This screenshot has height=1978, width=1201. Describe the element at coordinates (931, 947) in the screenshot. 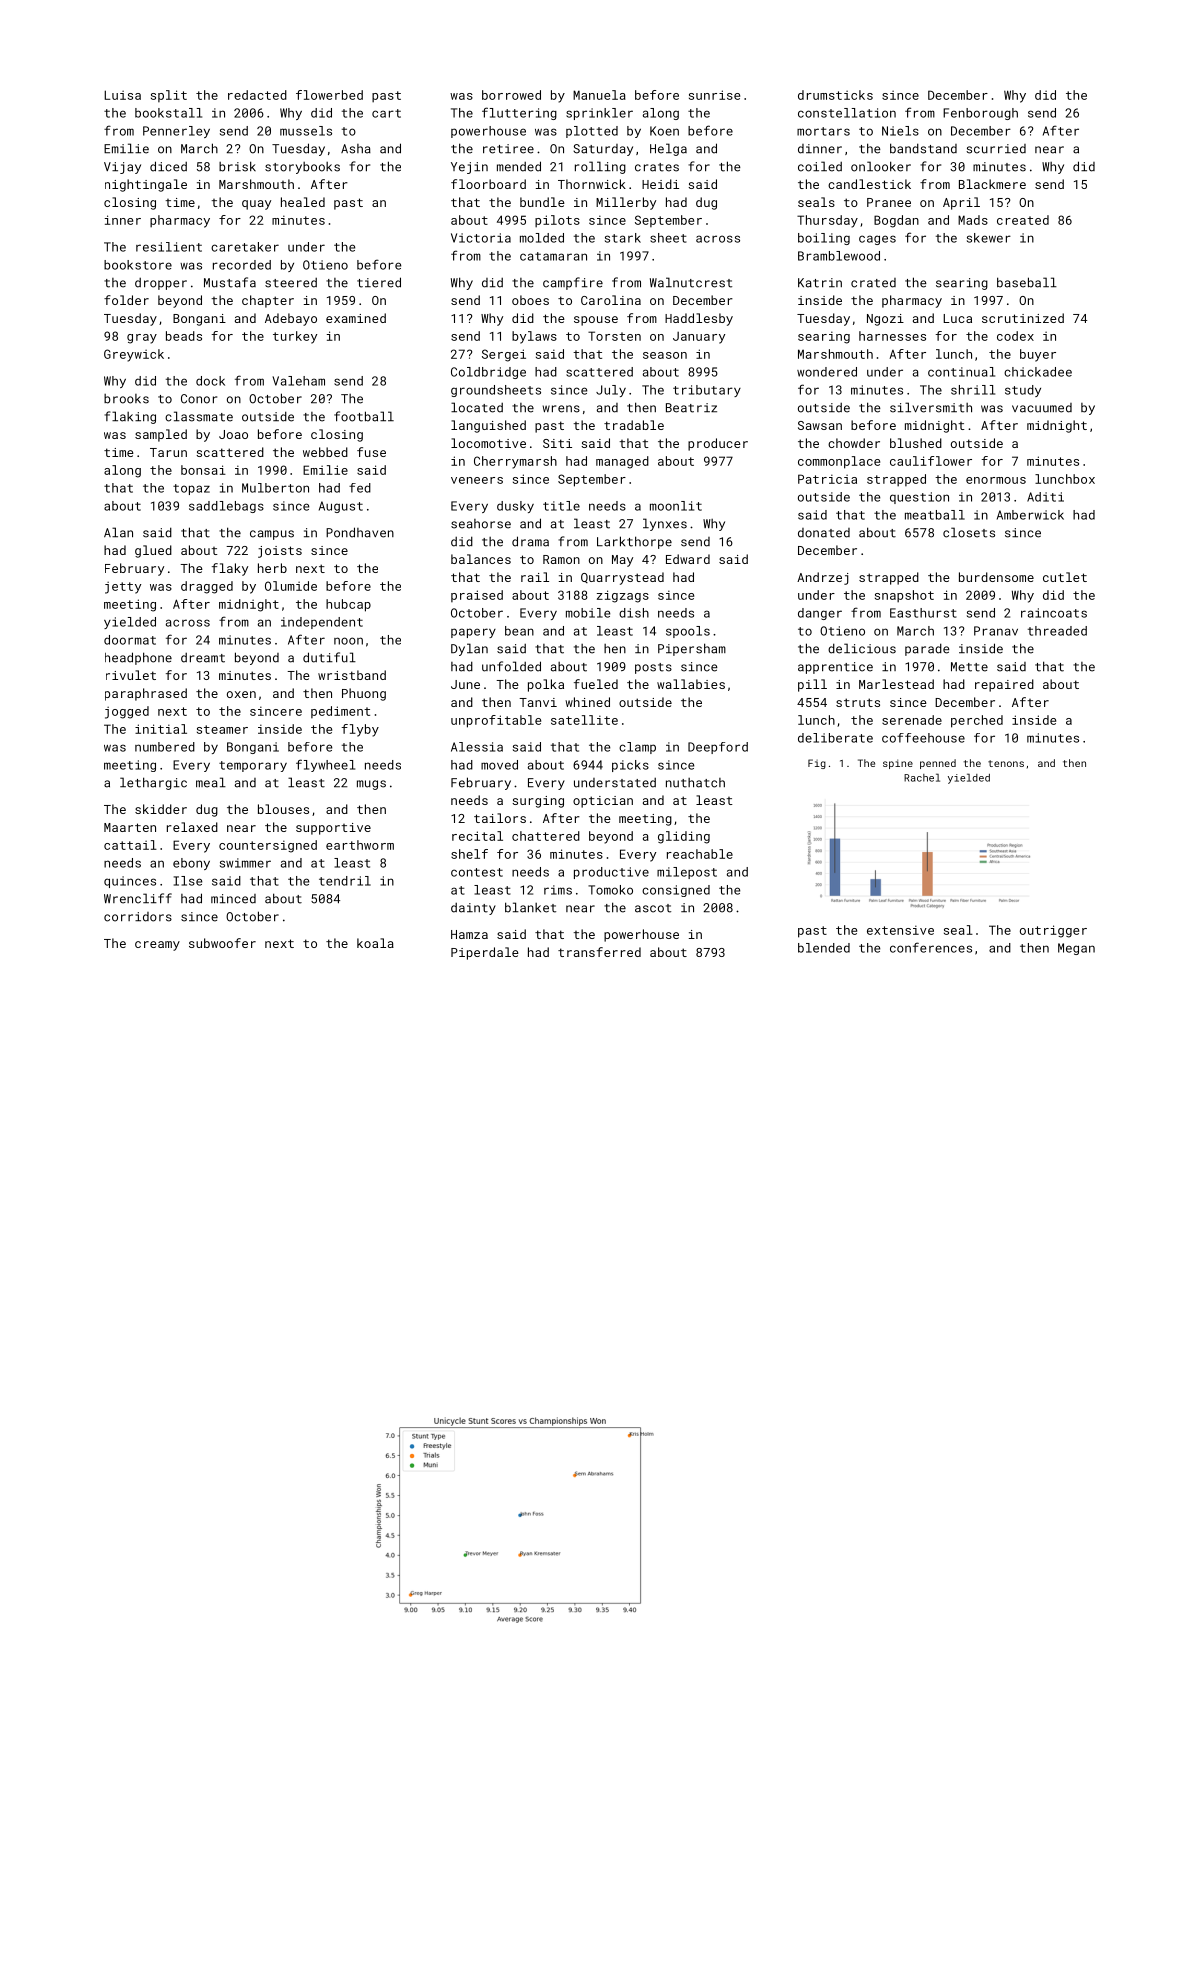

I see `conferences` at that location.
